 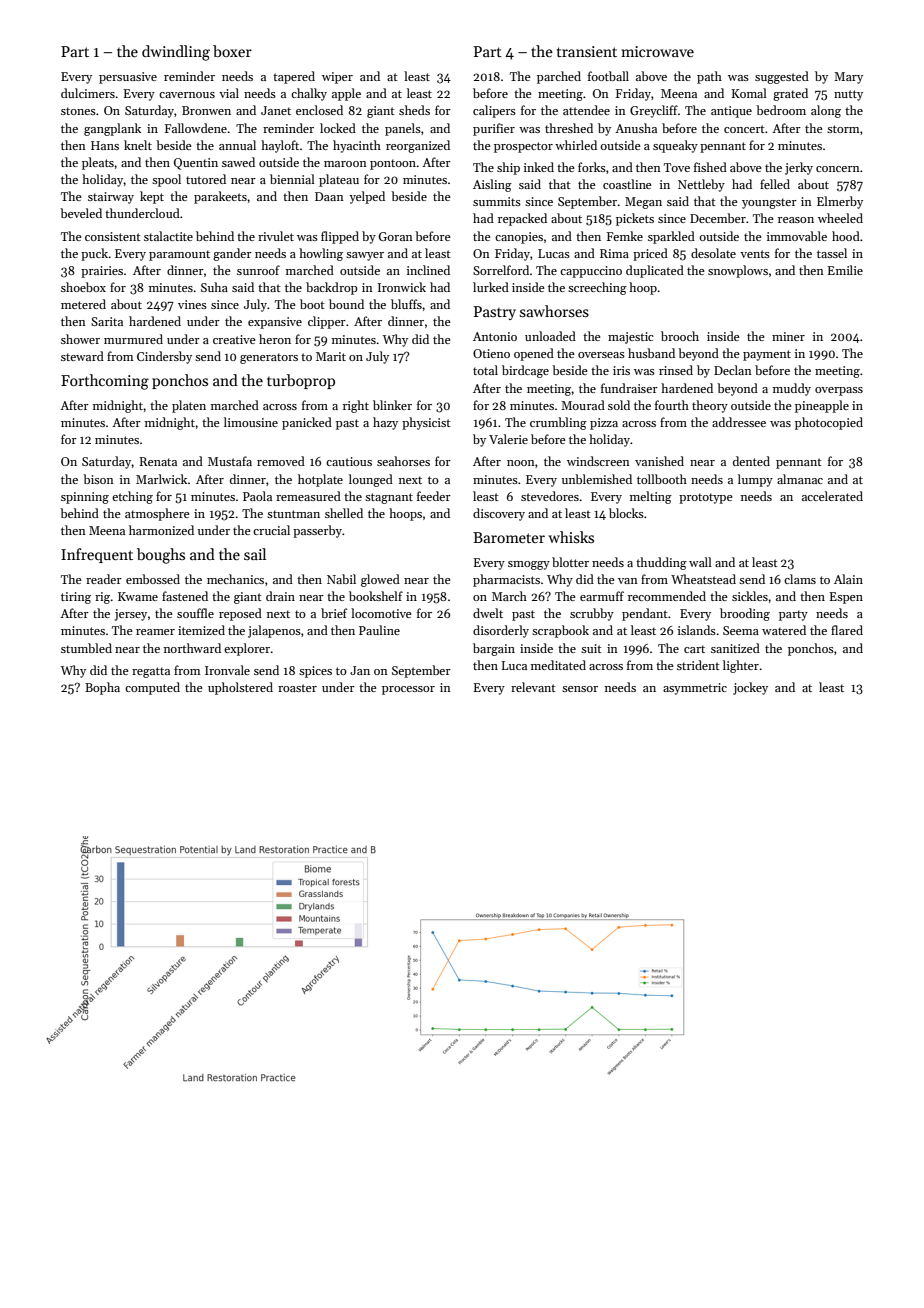 I want to click on dwelt, so click(x=488, y=613).
